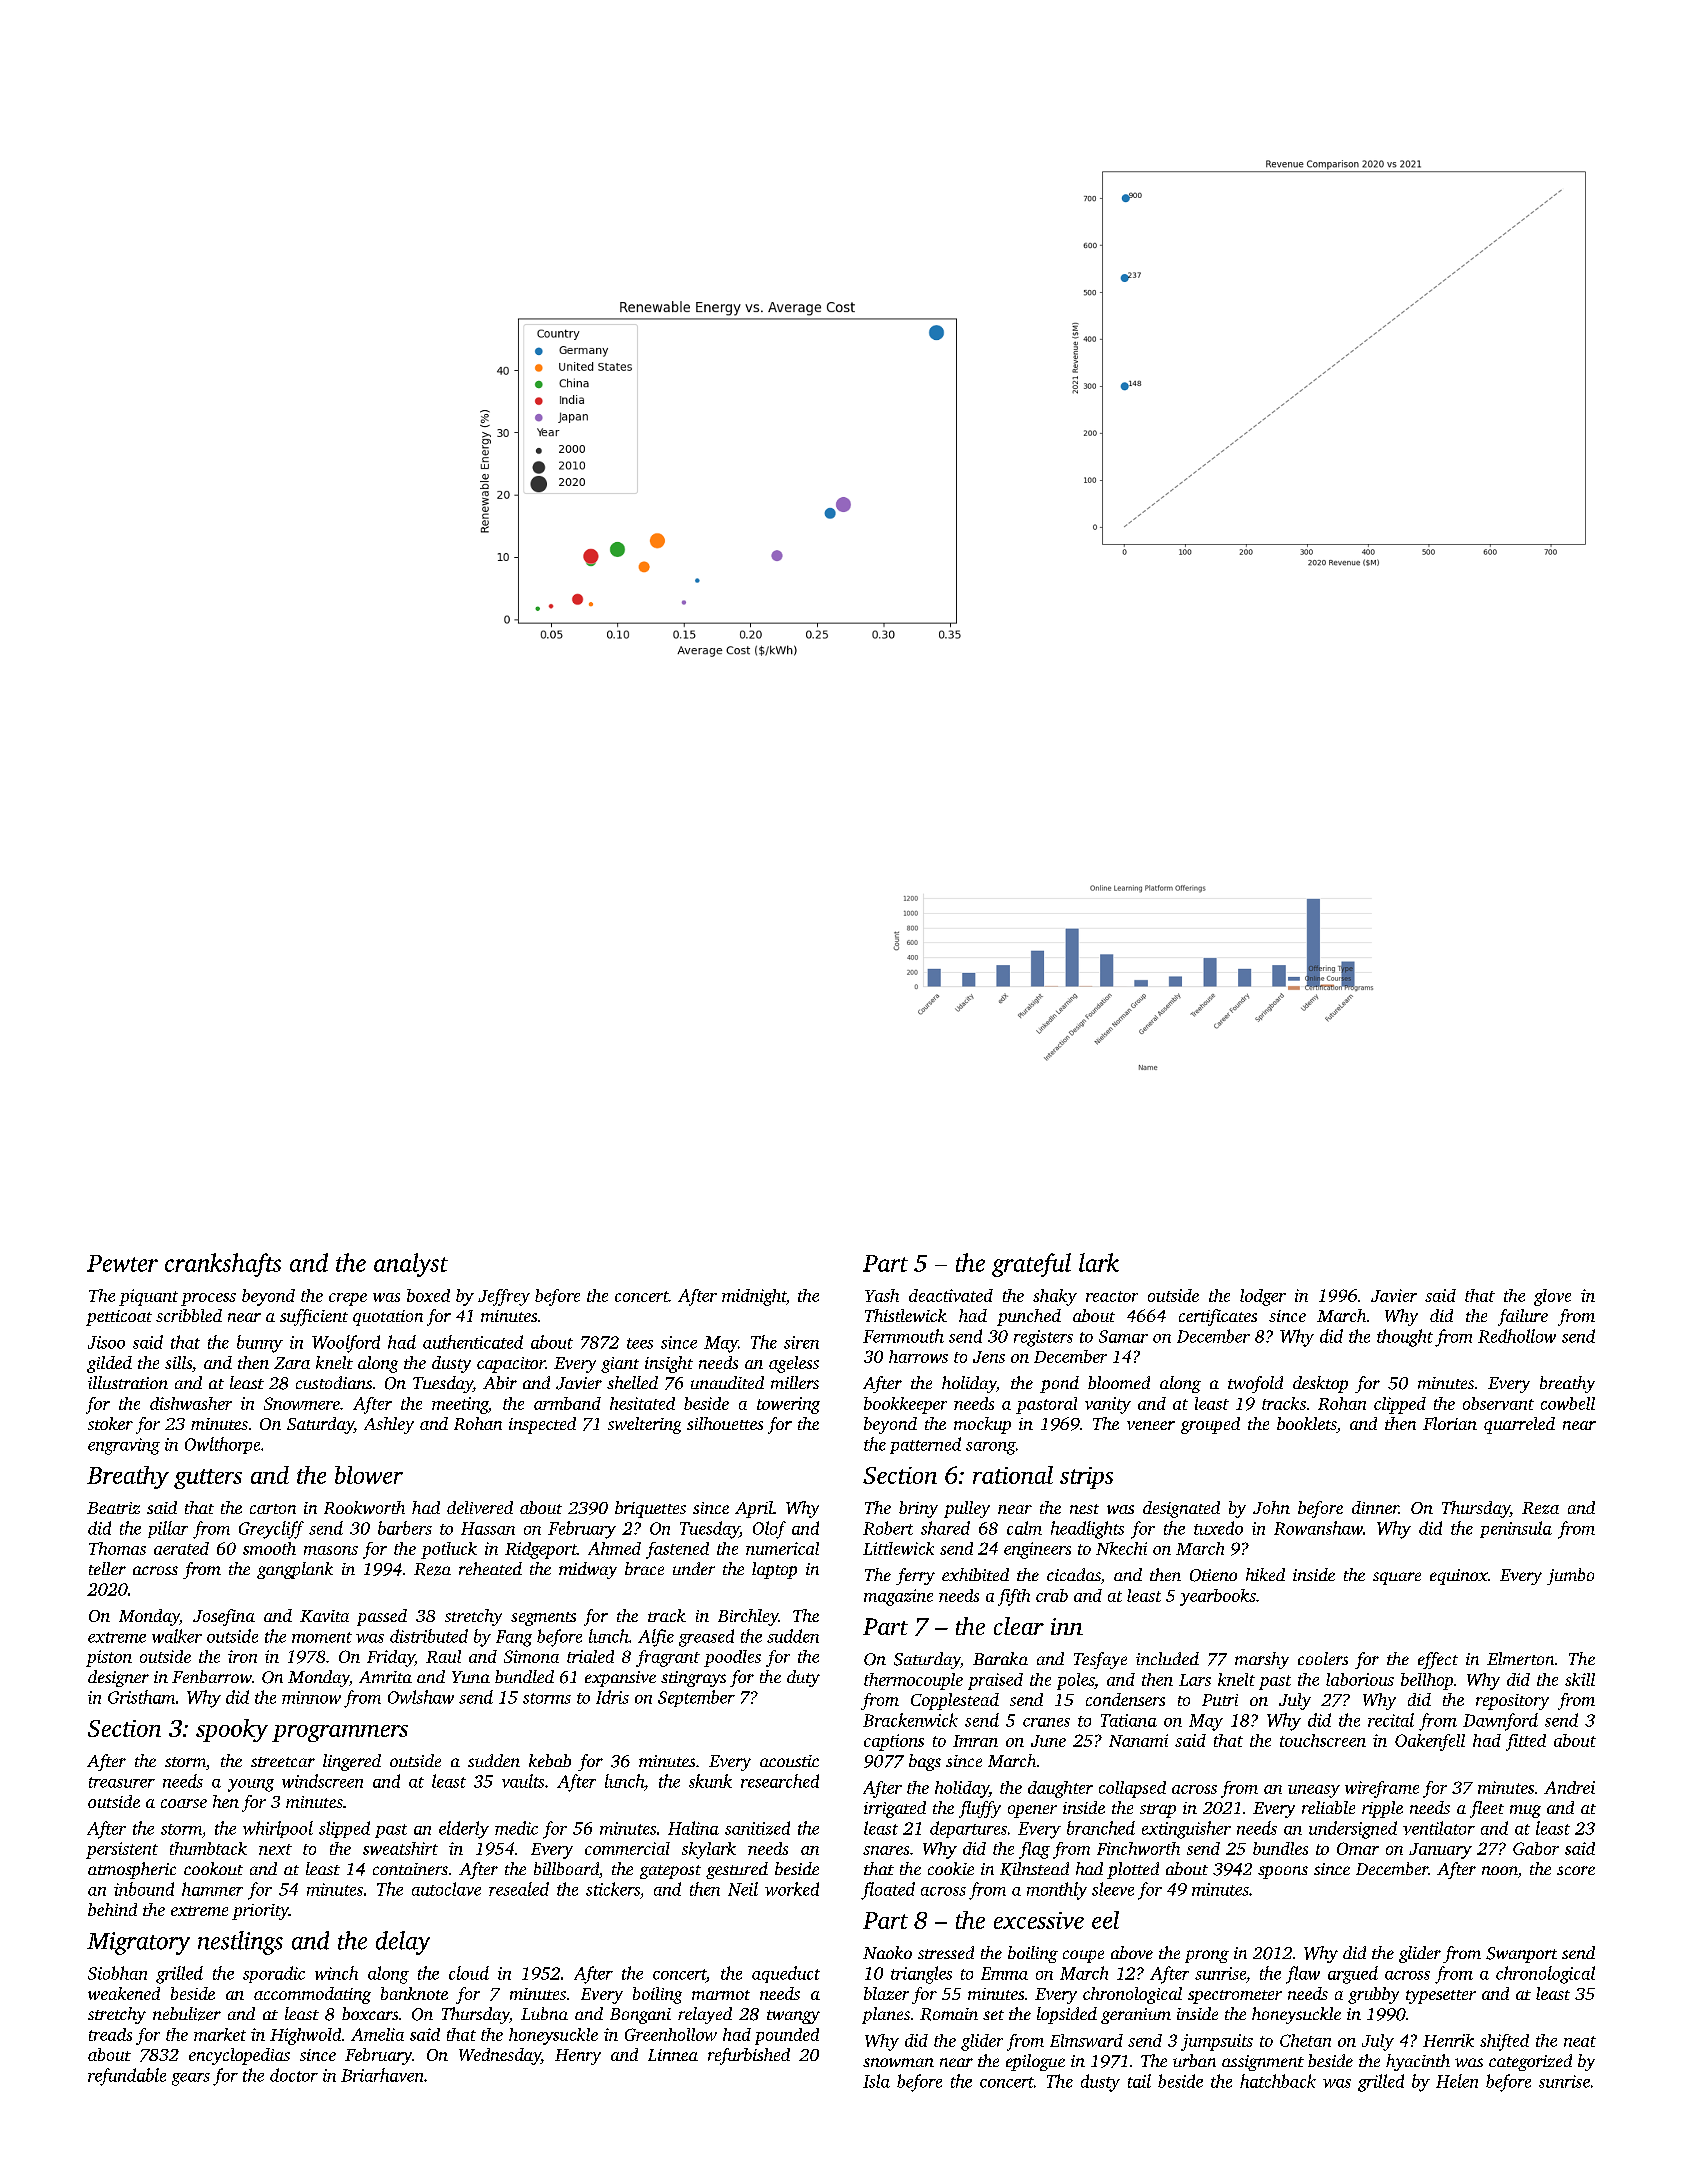 The height and width of the document is (2178, 1683). What do you see at coordinates (1405, 1338) in the document?
I see `thought` at bounding box center [1405, 1338].
